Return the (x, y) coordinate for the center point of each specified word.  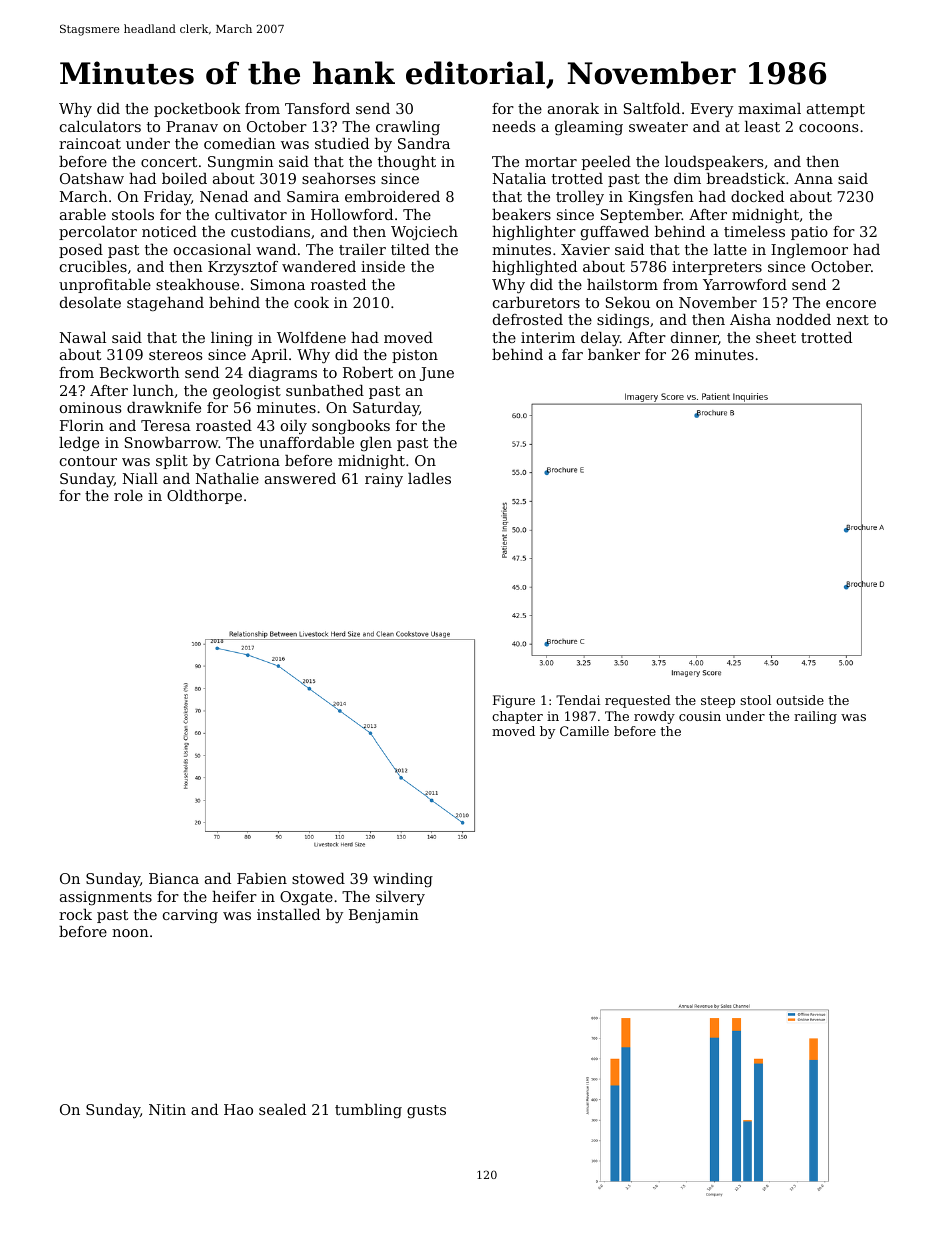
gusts (426, 1111)
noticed (169, 231)
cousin (700, 716)
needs (513, 126)
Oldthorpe (204, 497)
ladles (429, 478)
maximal (769, 108)
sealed (282, 1109)
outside (800, 700)
